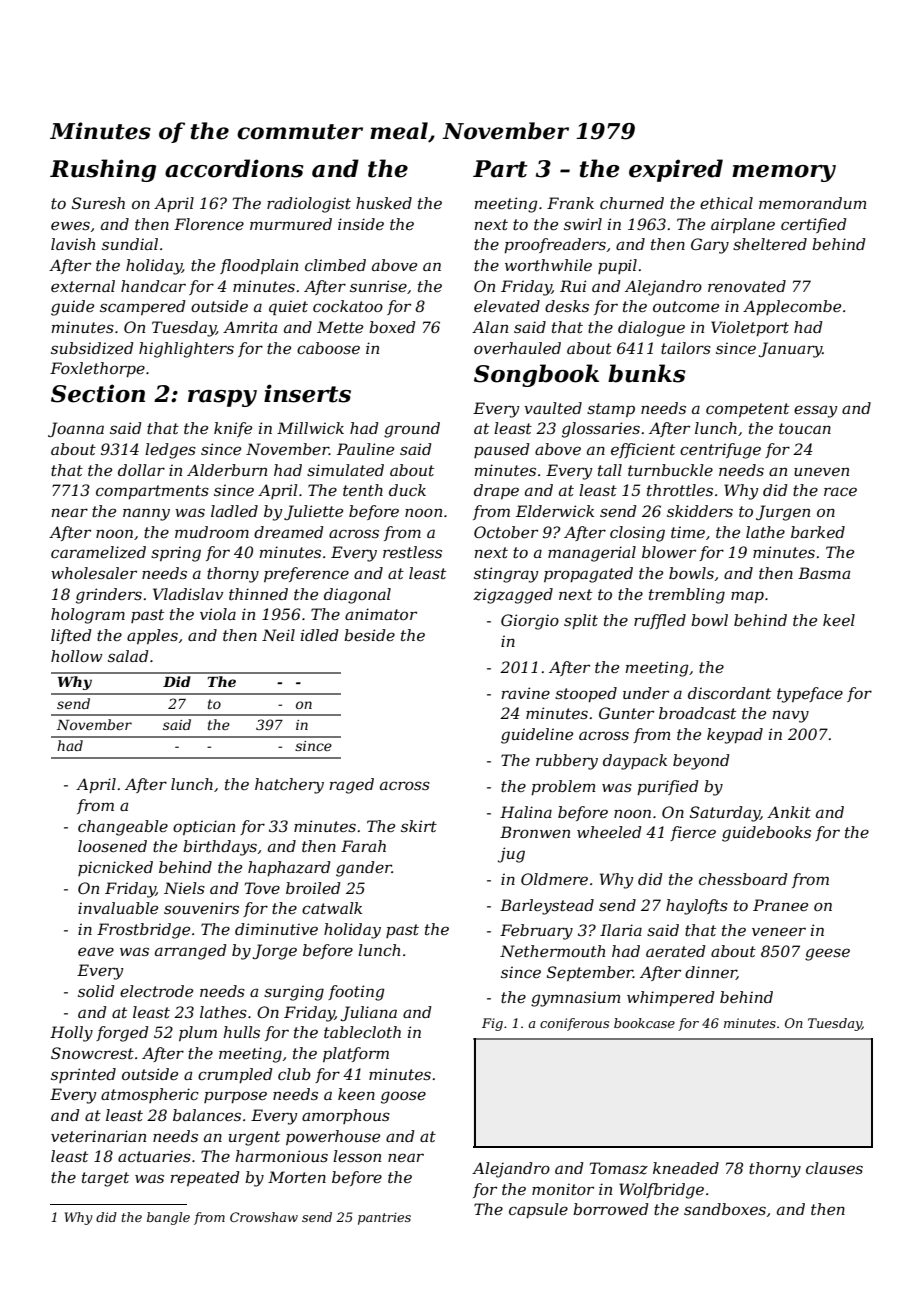 Image resolution: width=924 pixels, height=1308 pixels. What do you see at coordinates (783, 513) in the screenshot?
I see `Jurgen` at bounding box center [783, 513].
